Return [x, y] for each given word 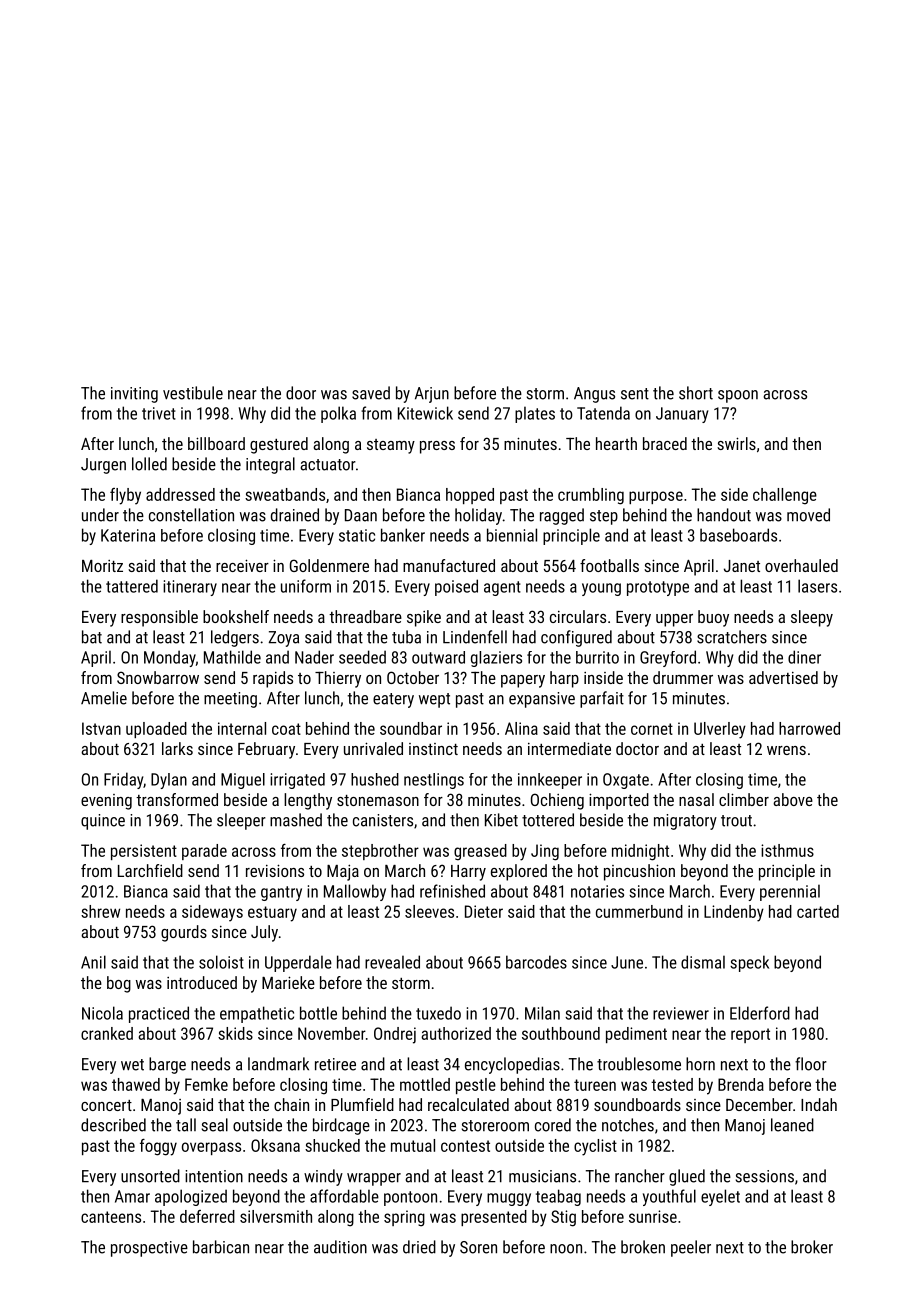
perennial [790, 892]
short [696, 393]
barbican [221, 1247]
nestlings [434, 781]
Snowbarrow [158, 677]
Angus [594, 395]
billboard [216, 443]
